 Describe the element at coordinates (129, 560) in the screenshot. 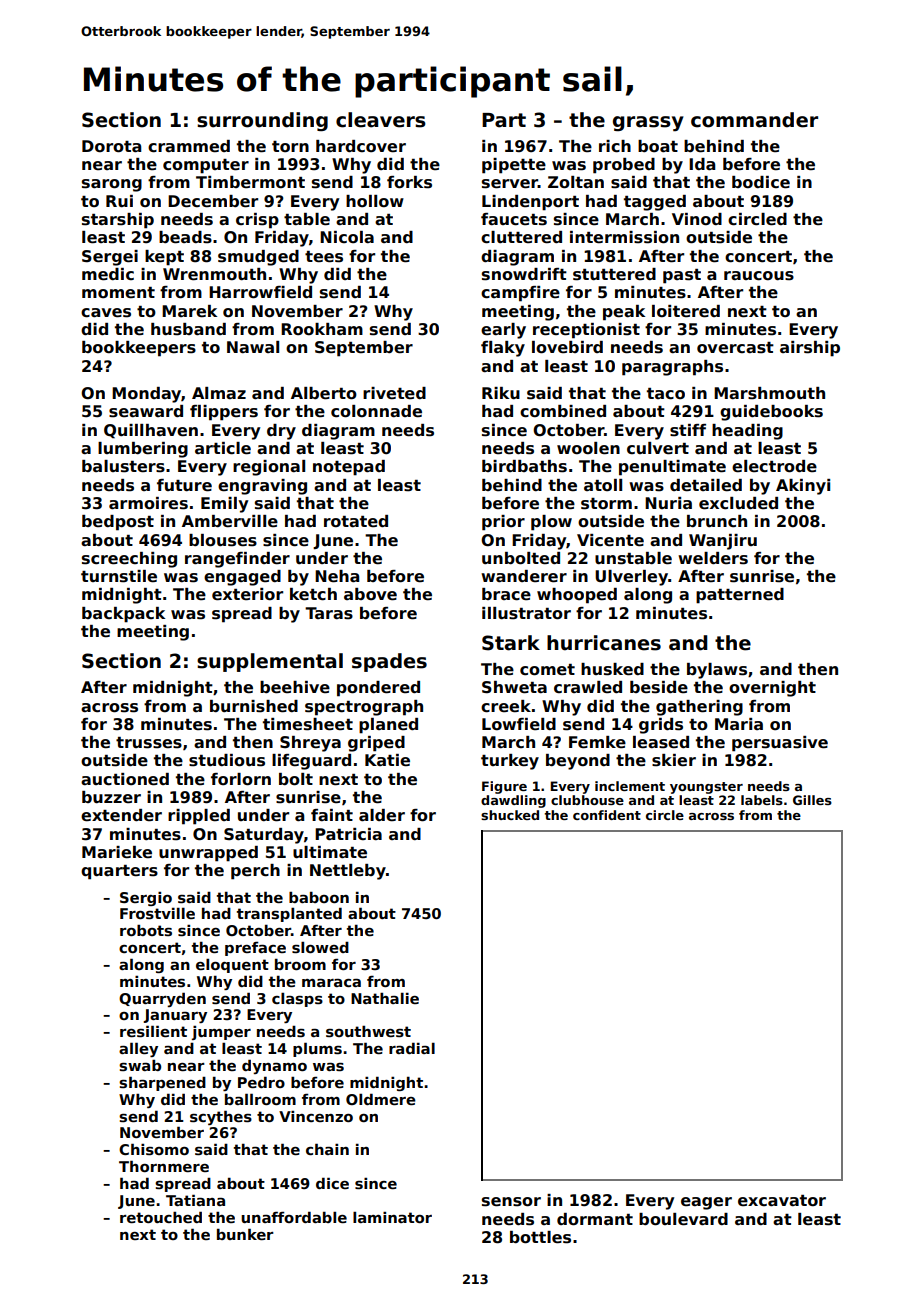

I see `screeching` at that location.
